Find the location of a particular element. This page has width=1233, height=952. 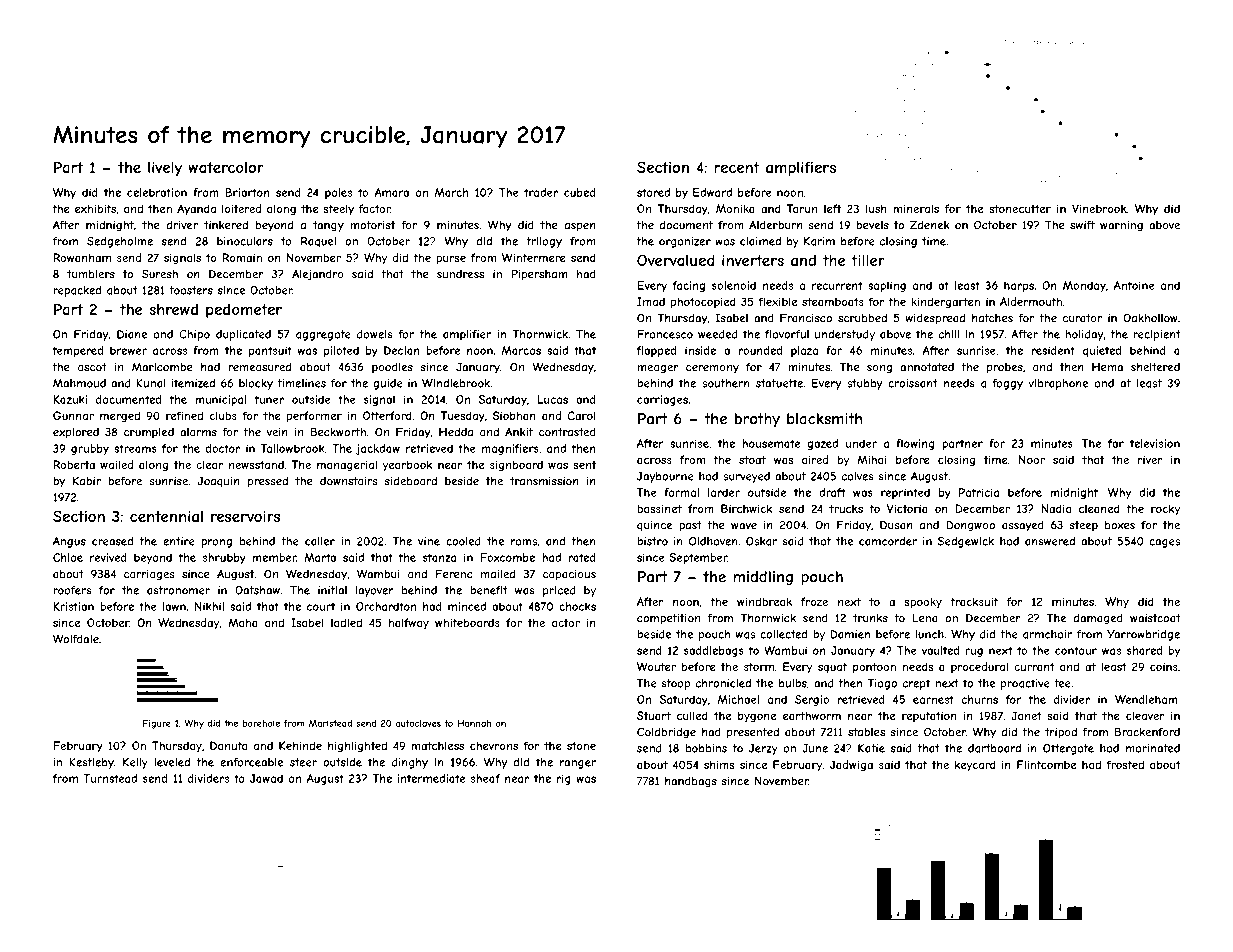

lawn is located at coordinates (174, 606).
